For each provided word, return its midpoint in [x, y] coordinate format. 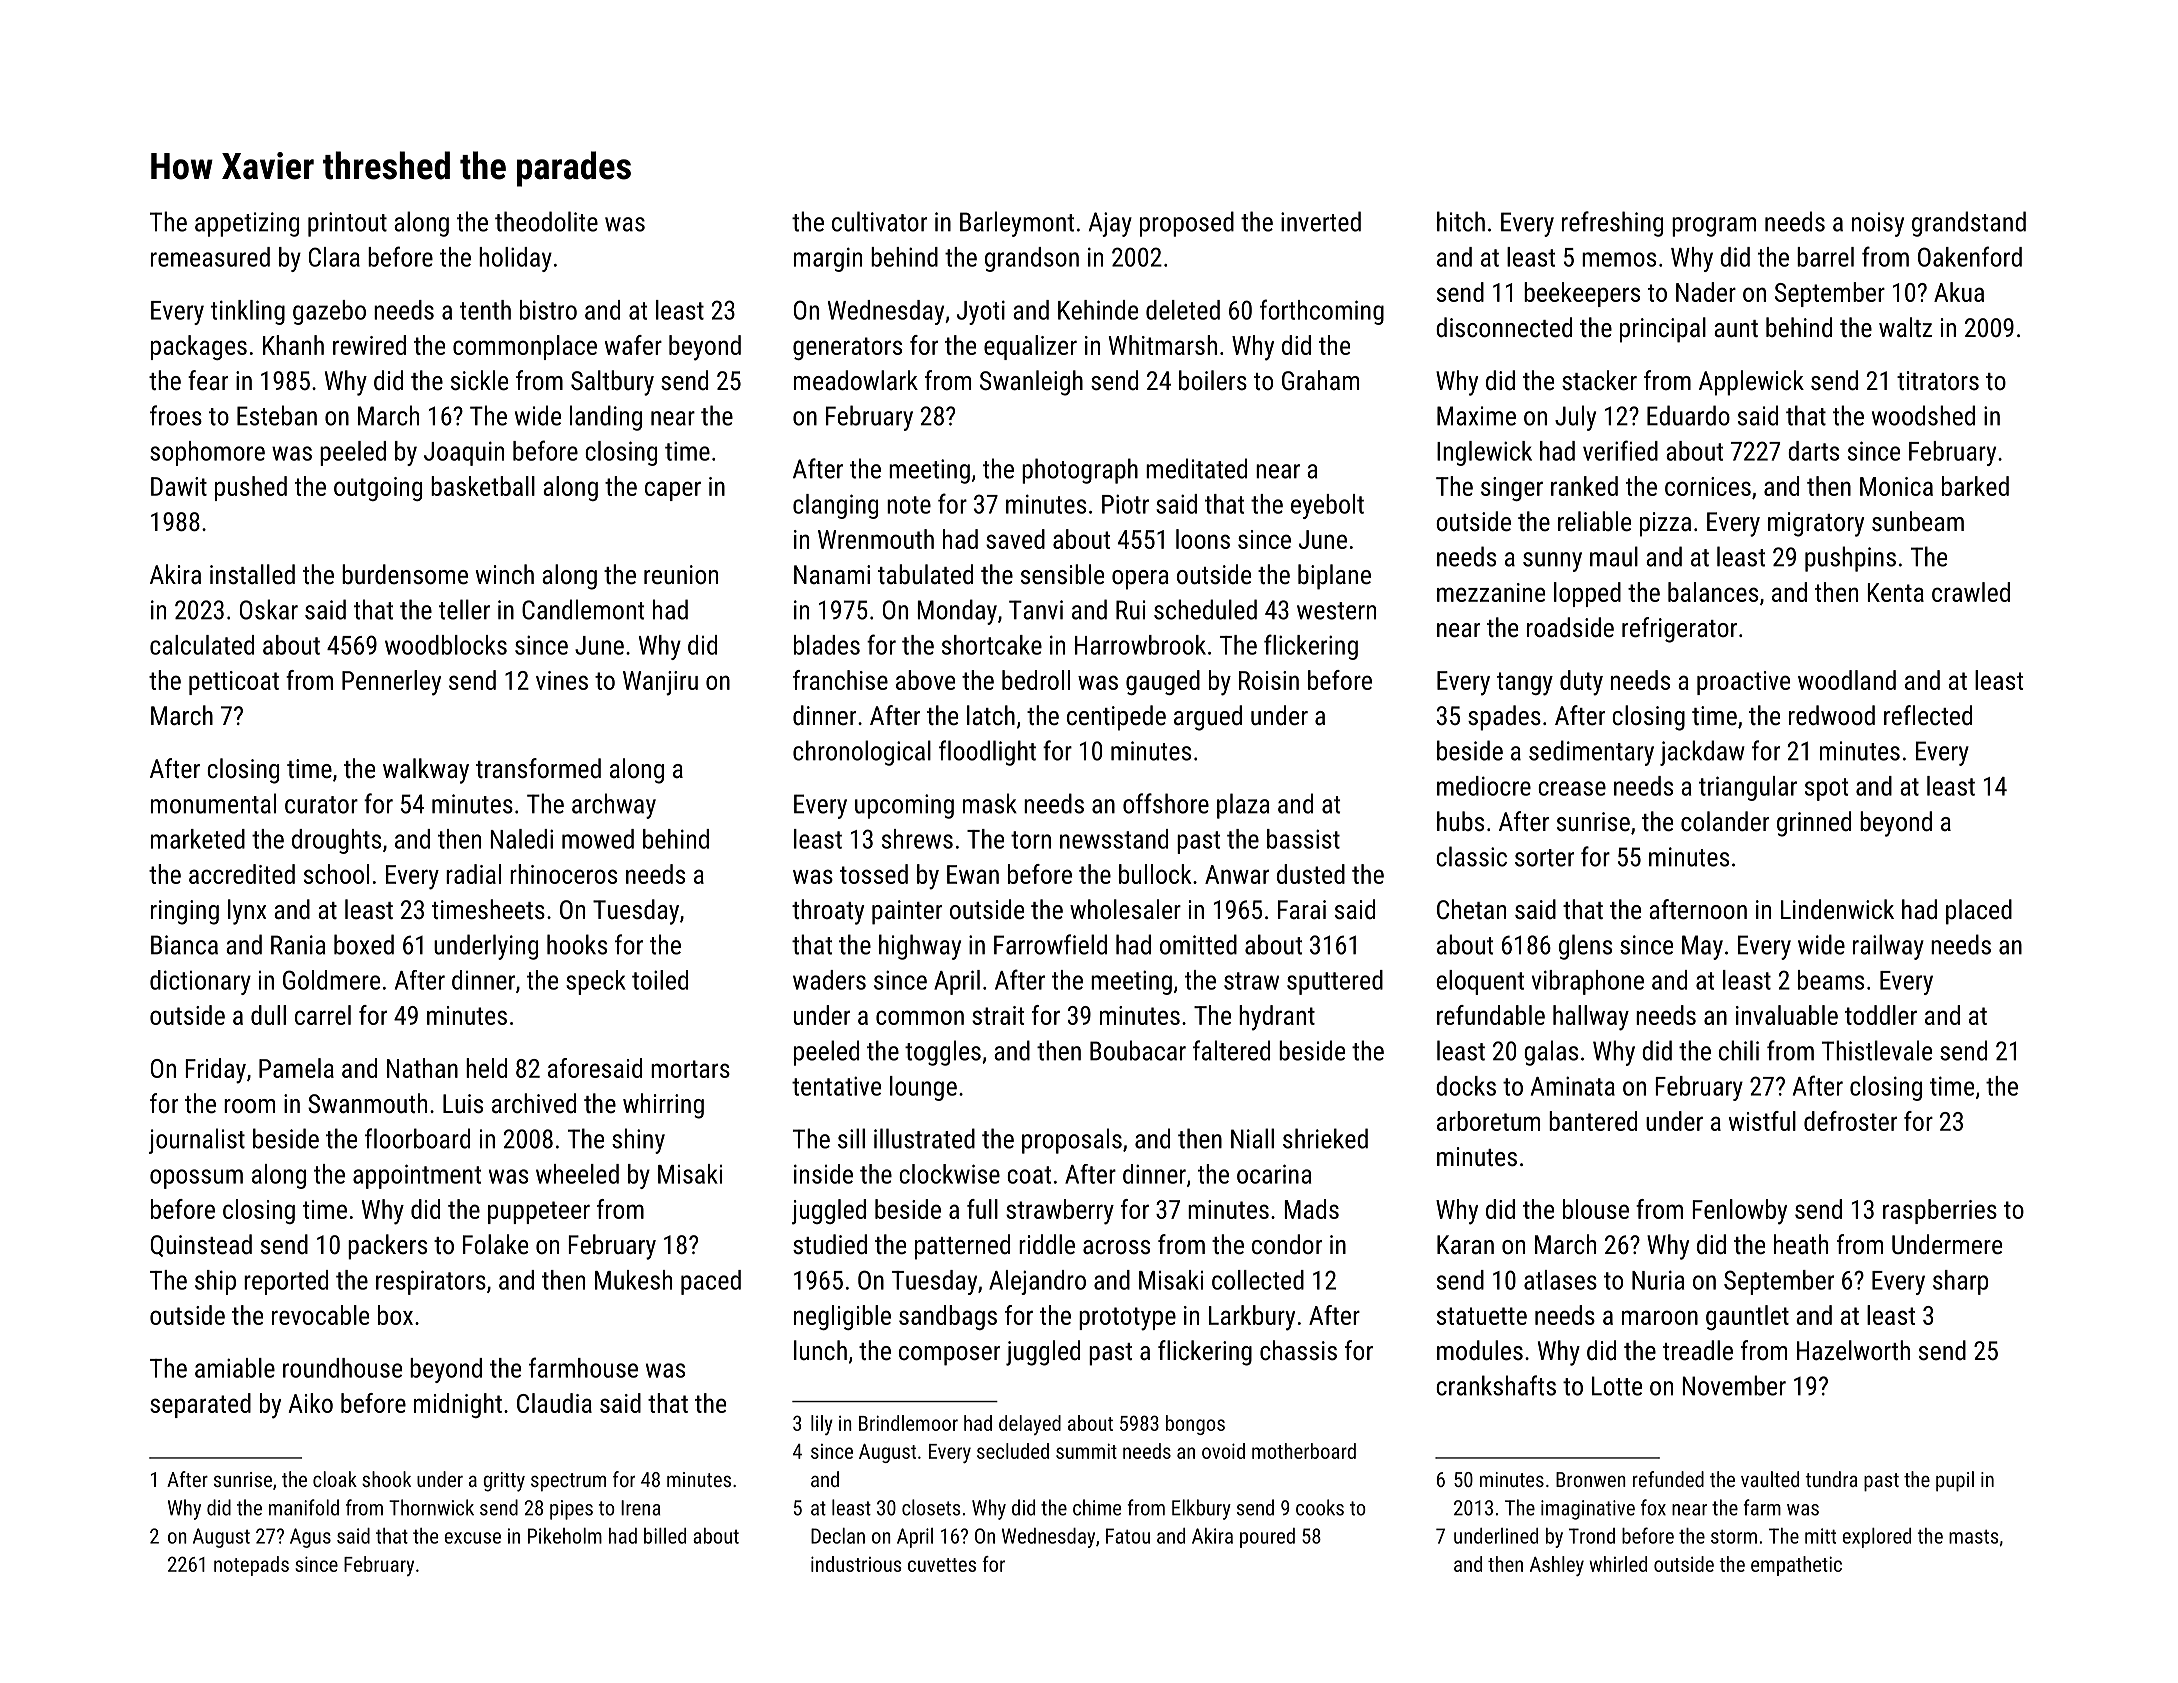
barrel [1825, 257]
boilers [1213, 380]
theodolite [546, 221]
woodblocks [446, 645]
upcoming [904, 806]
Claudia [554, 1403]
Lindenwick [1837, 909]
